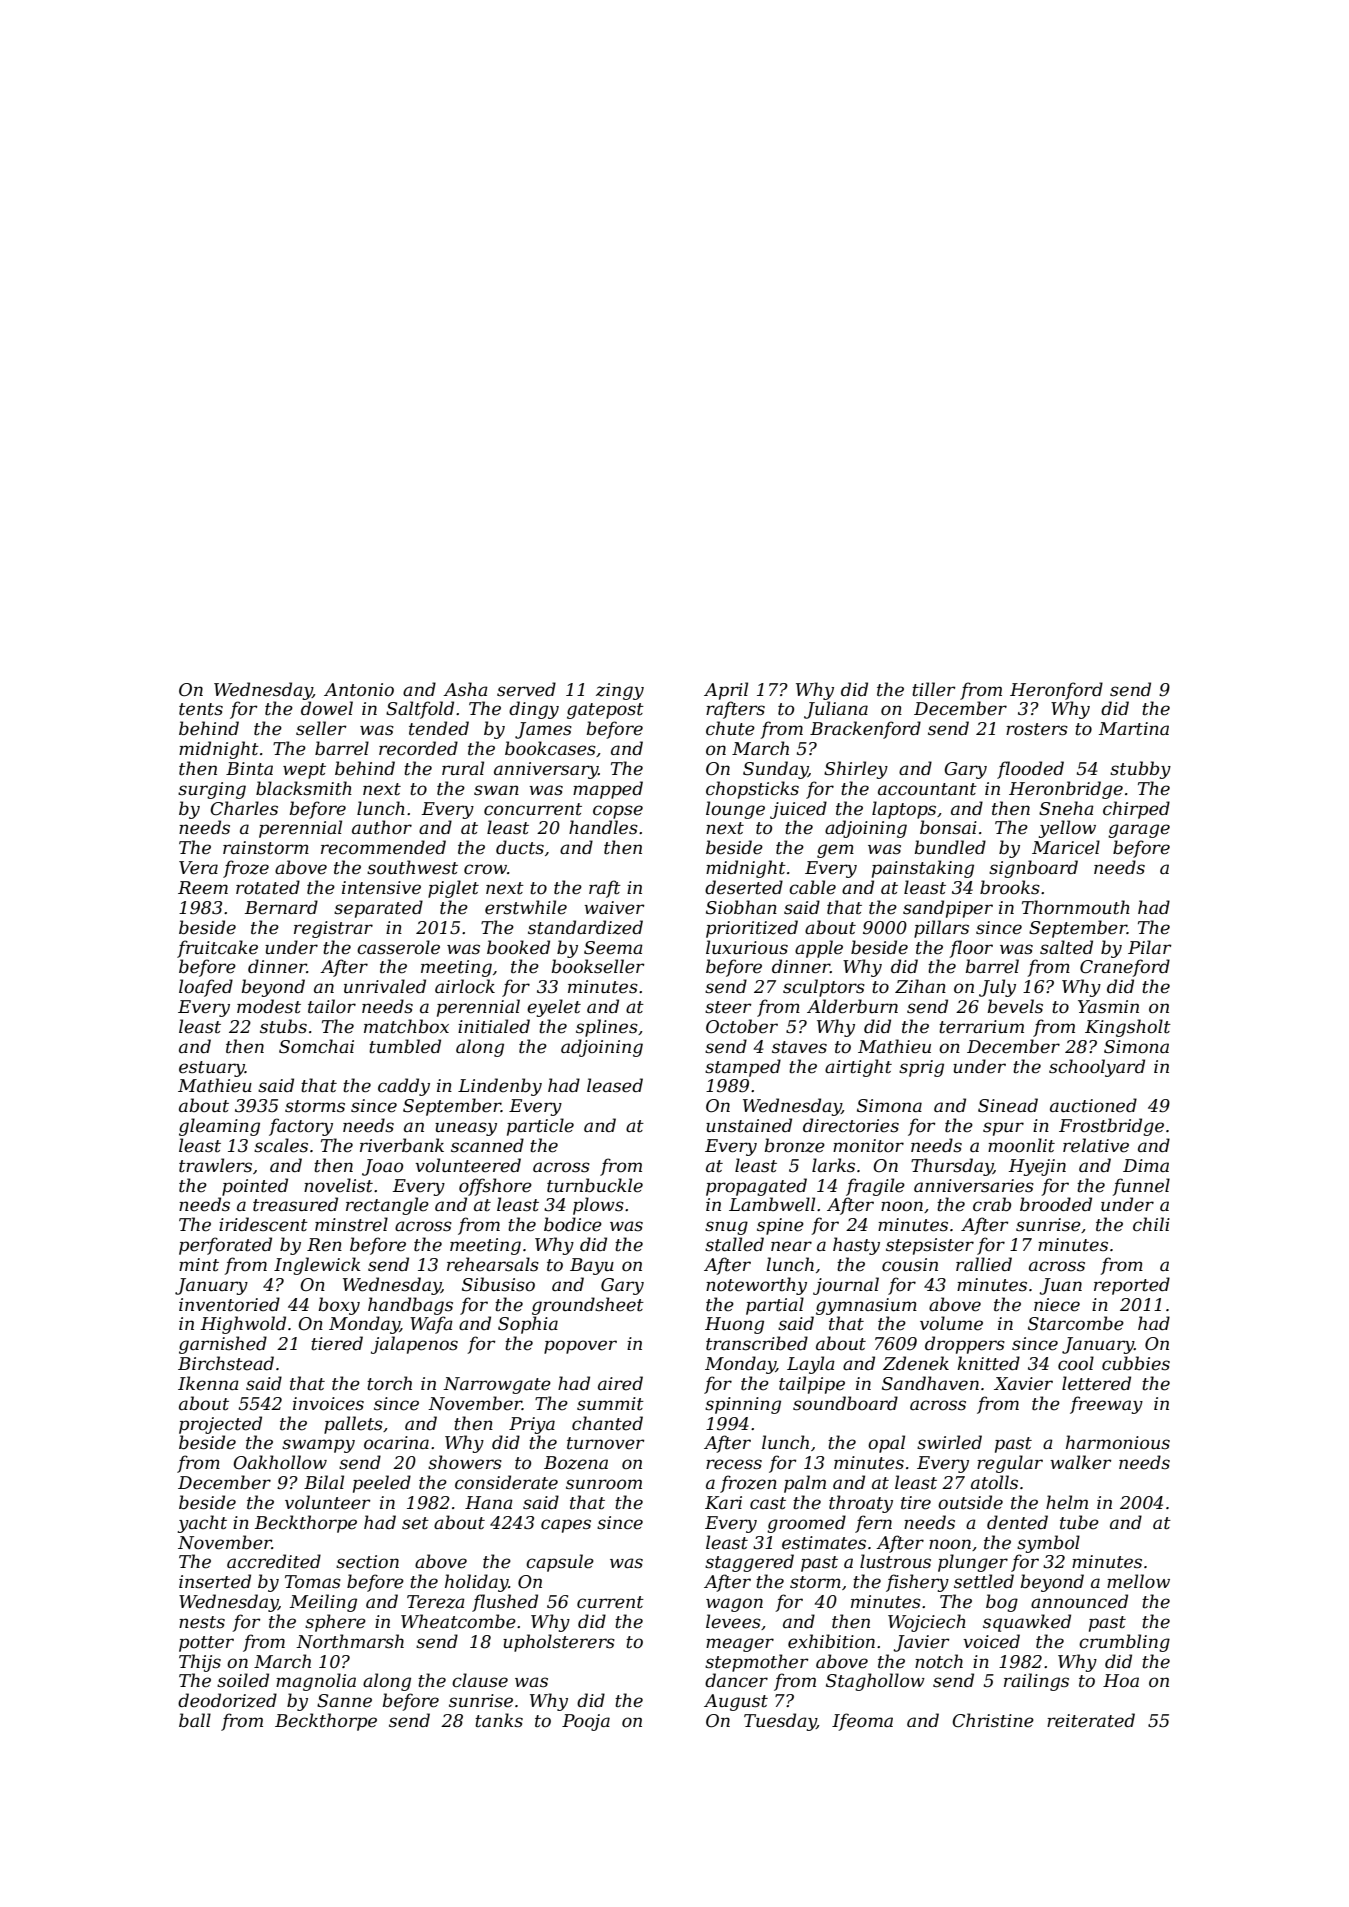  Describe the element at coordinates (1093, 1105) in the document. I see `auctioned` at that location.
